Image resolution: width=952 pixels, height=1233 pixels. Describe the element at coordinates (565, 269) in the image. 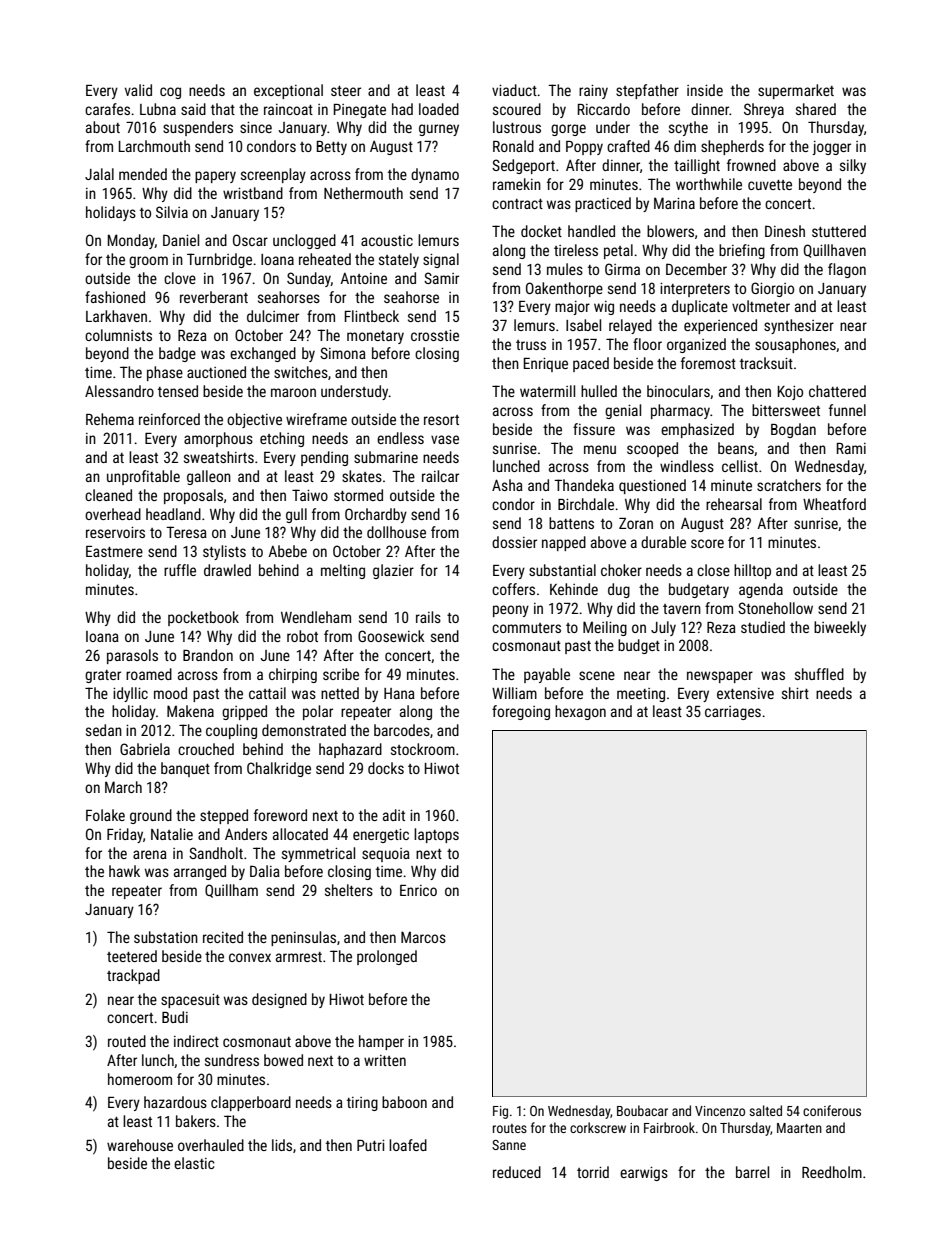

I see `mules` at that location.
